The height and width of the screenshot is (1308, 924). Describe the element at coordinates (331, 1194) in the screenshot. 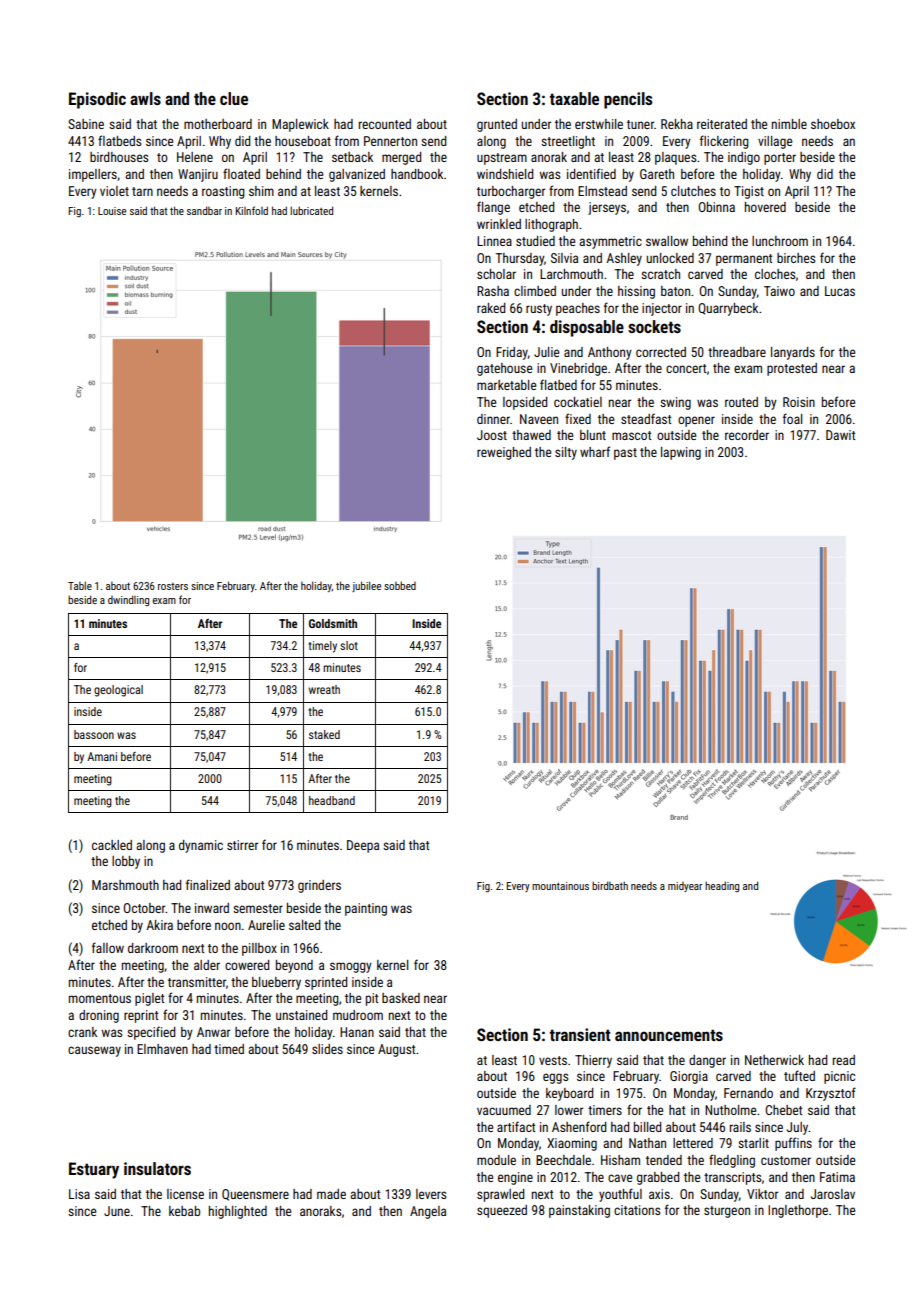

I see `made` at that location.
